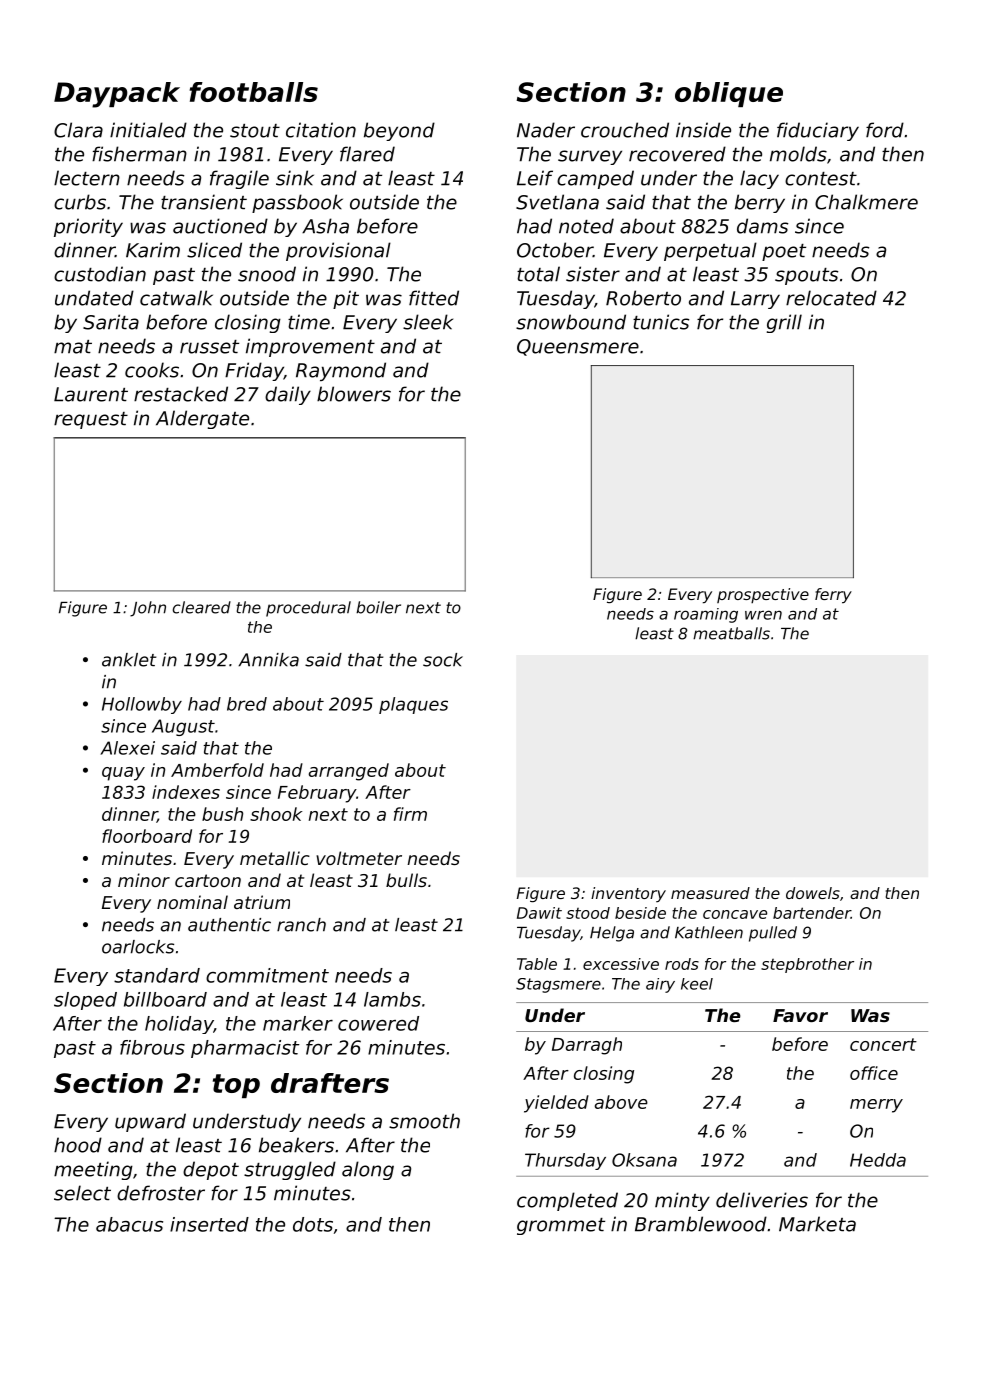 This page has height=1395, width=982. What do you see at coordinates (313, 1224) in the page?
I see `dots` at bounding box center [313, 1224].
